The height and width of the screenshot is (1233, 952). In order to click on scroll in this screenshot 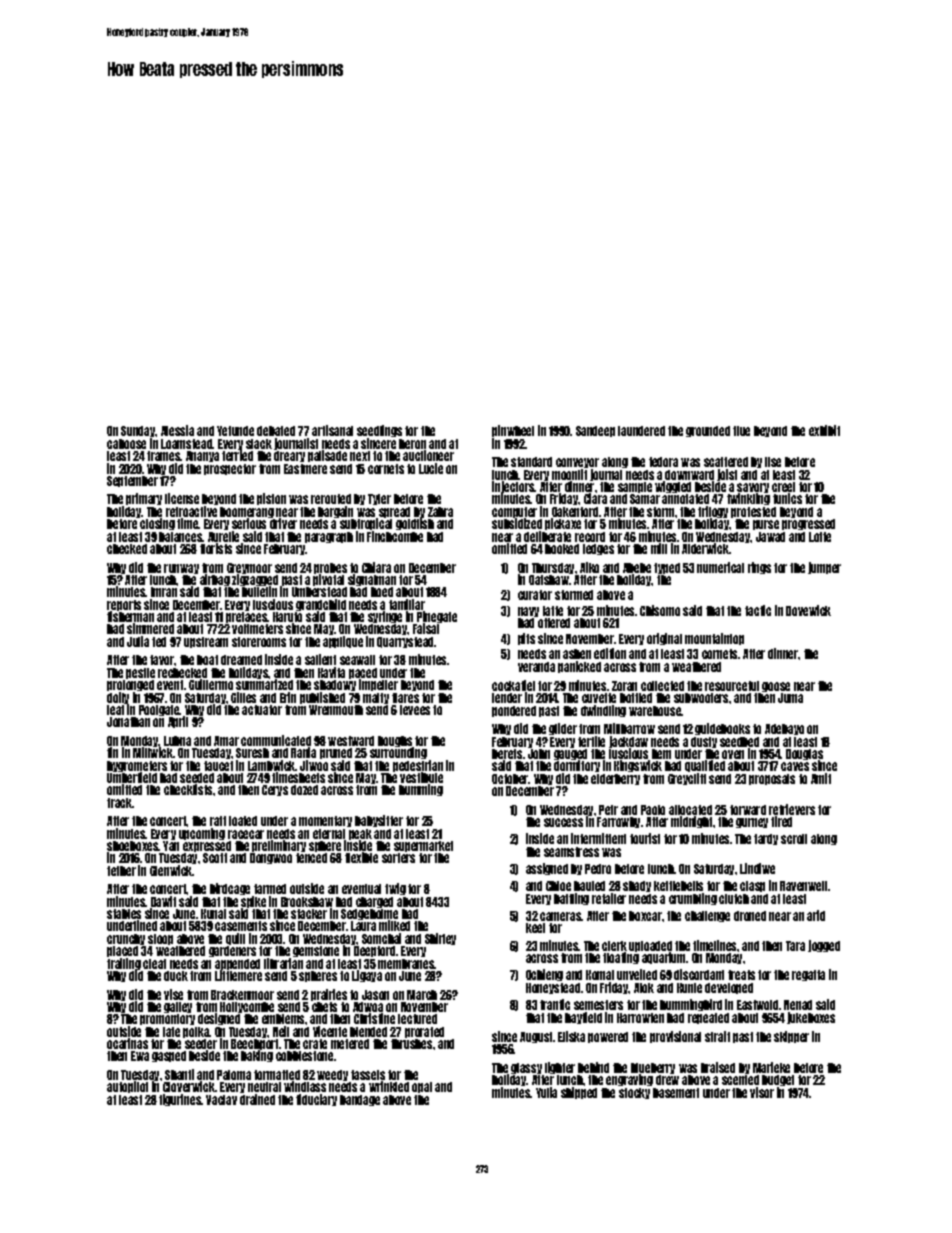, I will do `click(794, 839)`.
